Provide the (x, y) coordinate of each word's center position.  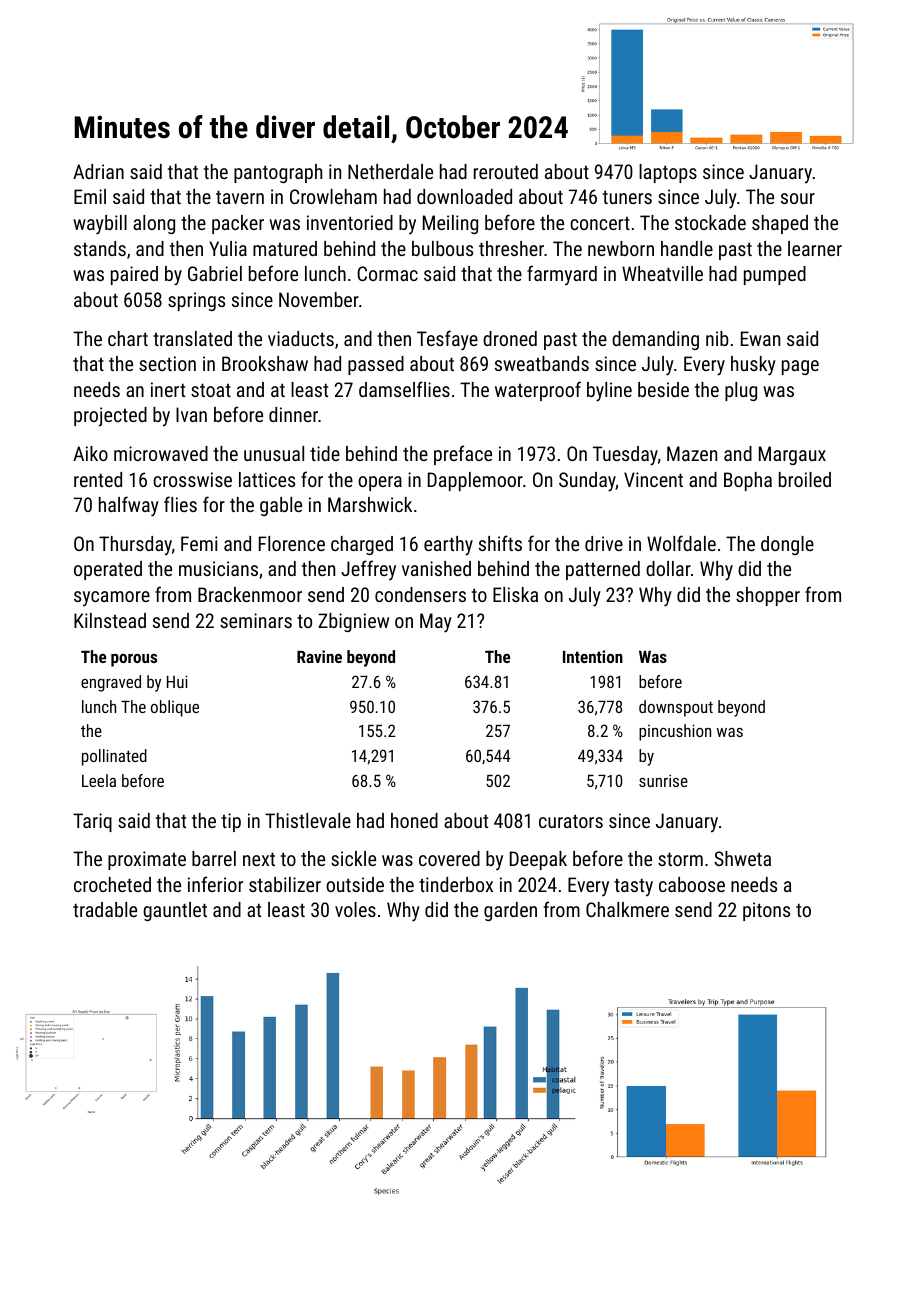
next (259, 859)
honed (414, 820)
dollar (668, 568)
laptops (668, 173)
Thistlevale (308, 820)
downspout (676, 708)
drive (604, 543)
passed (376, 365)
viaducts (301, 338)
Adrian (98, 171)
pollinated (114, 757)
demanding (655, 340)
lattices (267, 479)
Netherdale (390, 171)
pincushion (675, 732)
